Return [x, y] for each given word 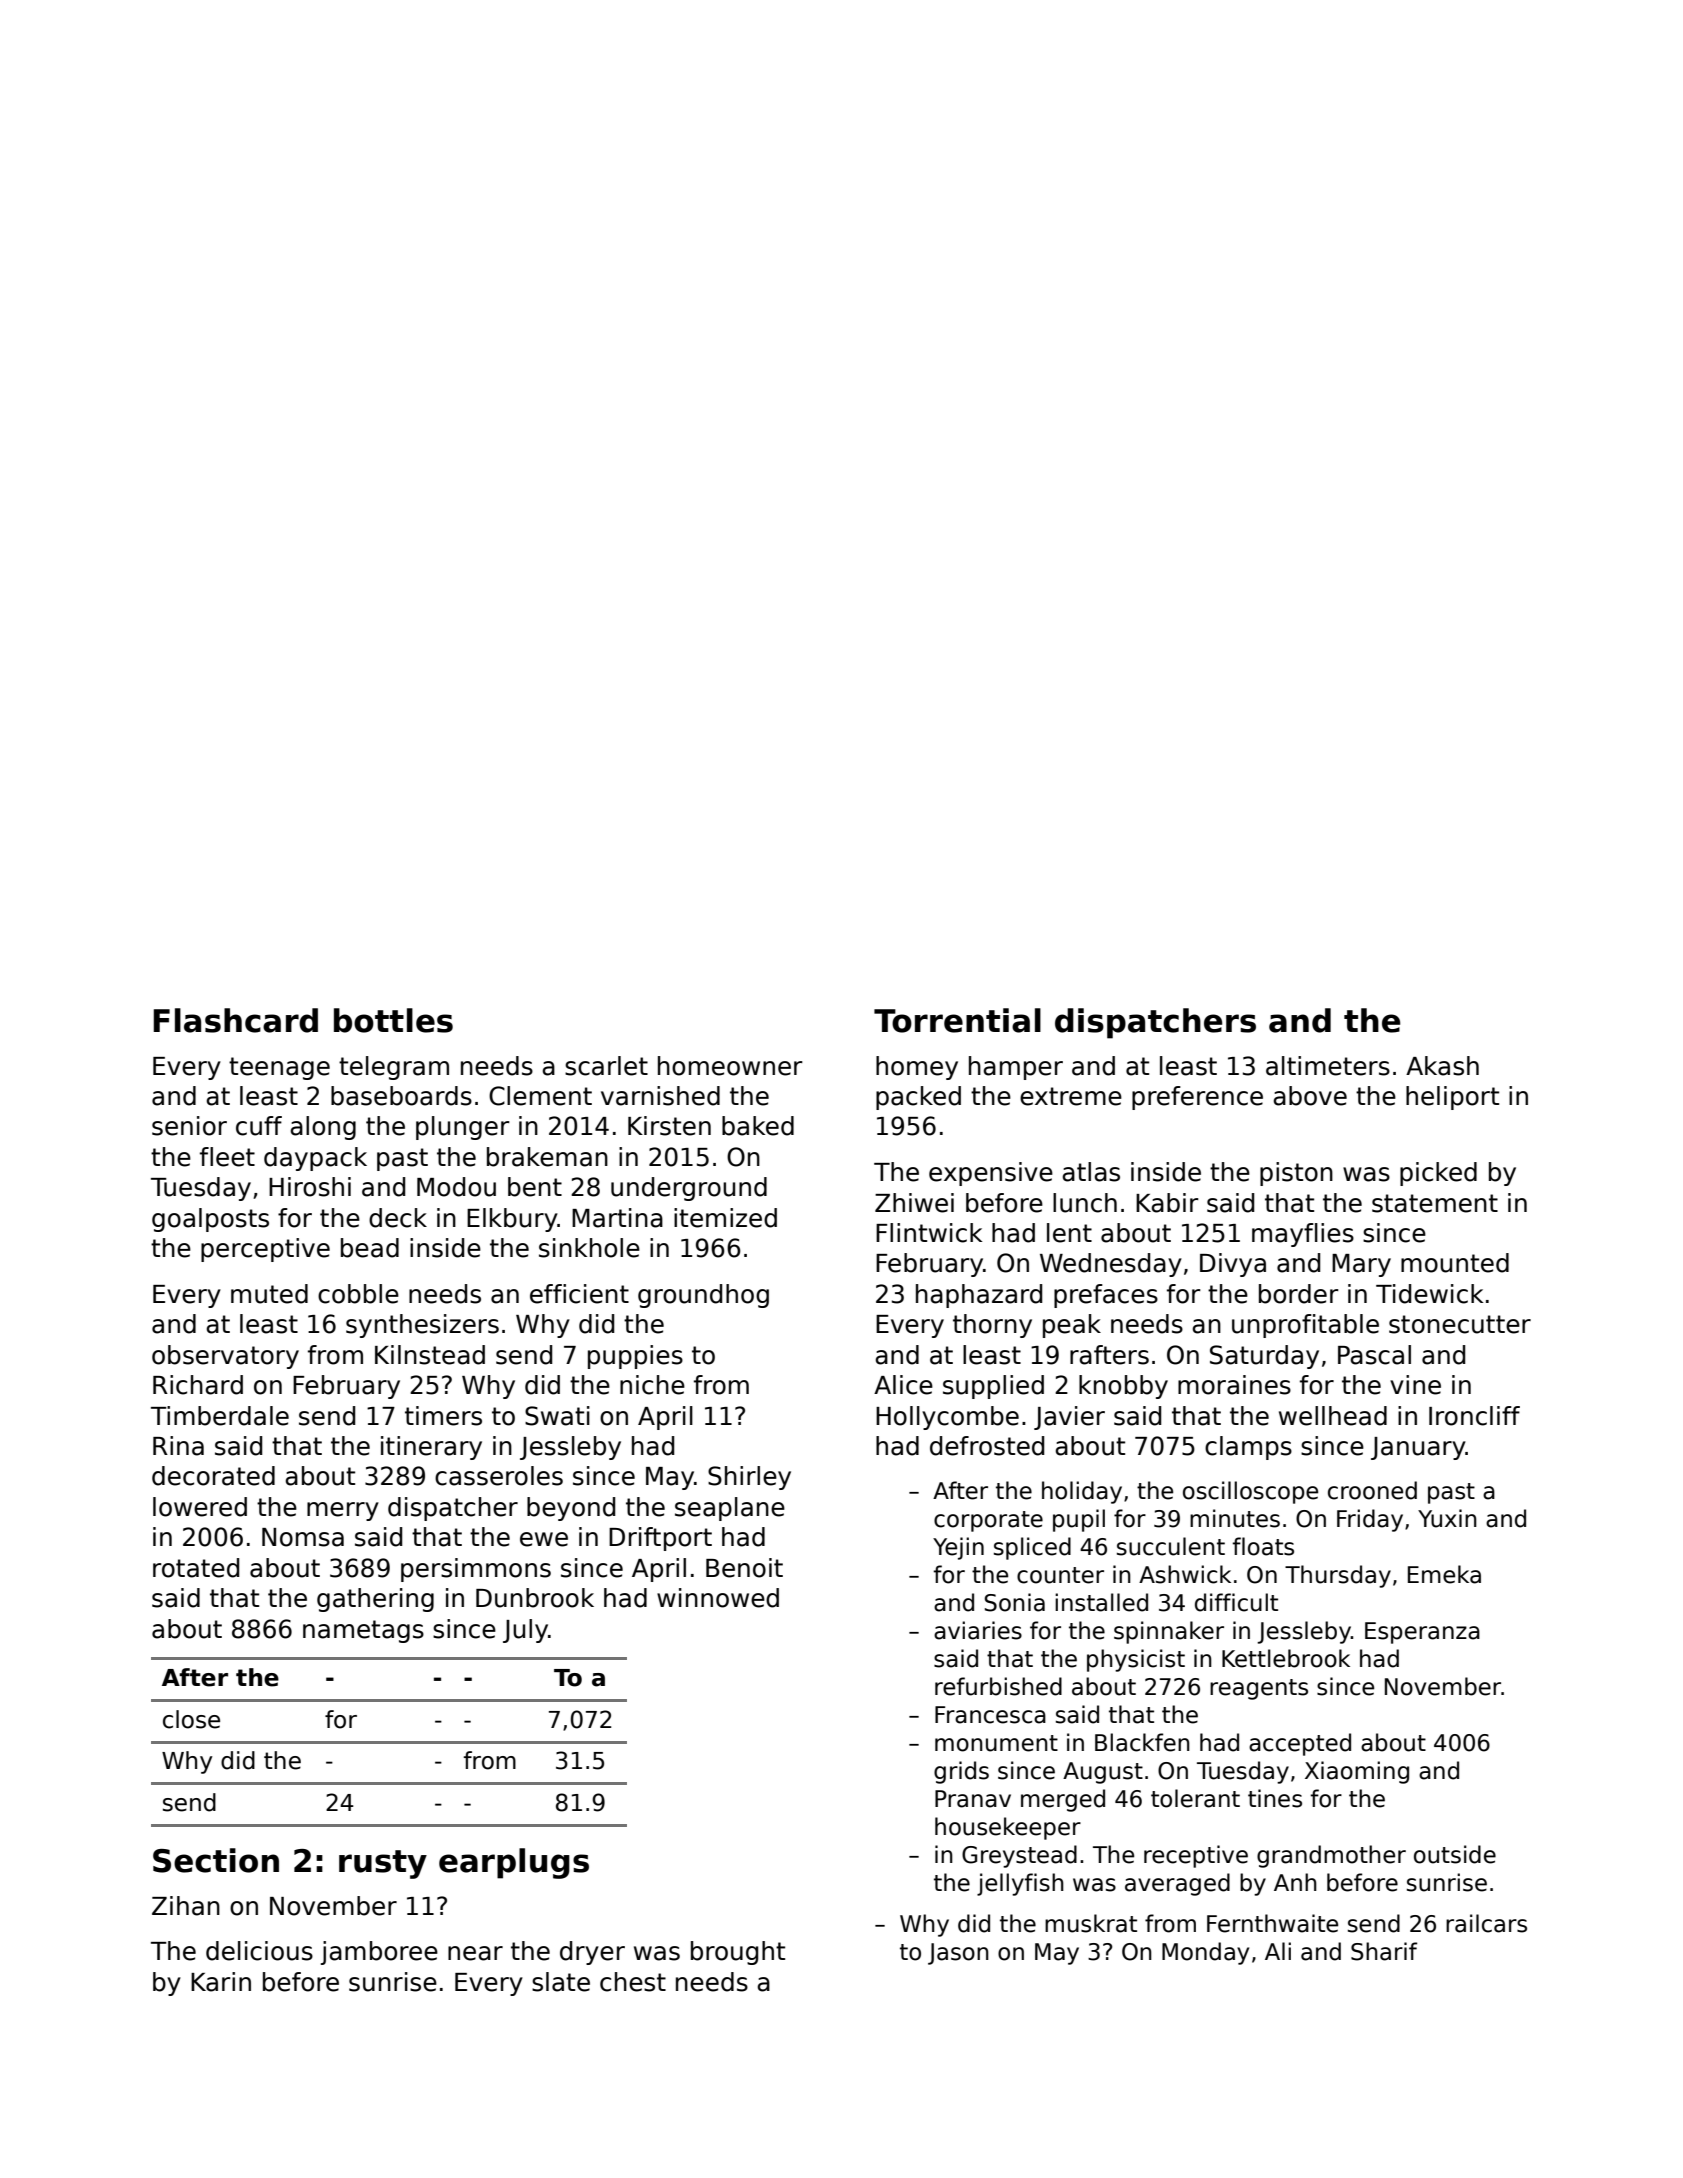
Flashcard [235, 1020]
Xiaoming [1357, 1772]
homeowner [730, 1066]
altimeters [1328, 1066]
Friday [1370, 1520]
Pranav [973, 1799]
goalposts [210, 1220]
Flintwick [929, 1233]
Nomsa [303, 1537]
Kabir [1167, 1203]
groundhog [703, 1296]
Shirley [749, 1478]
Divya [1233, 1265]
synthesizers [422, 1326]
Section [216, 1860]
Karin [221, 1982]
